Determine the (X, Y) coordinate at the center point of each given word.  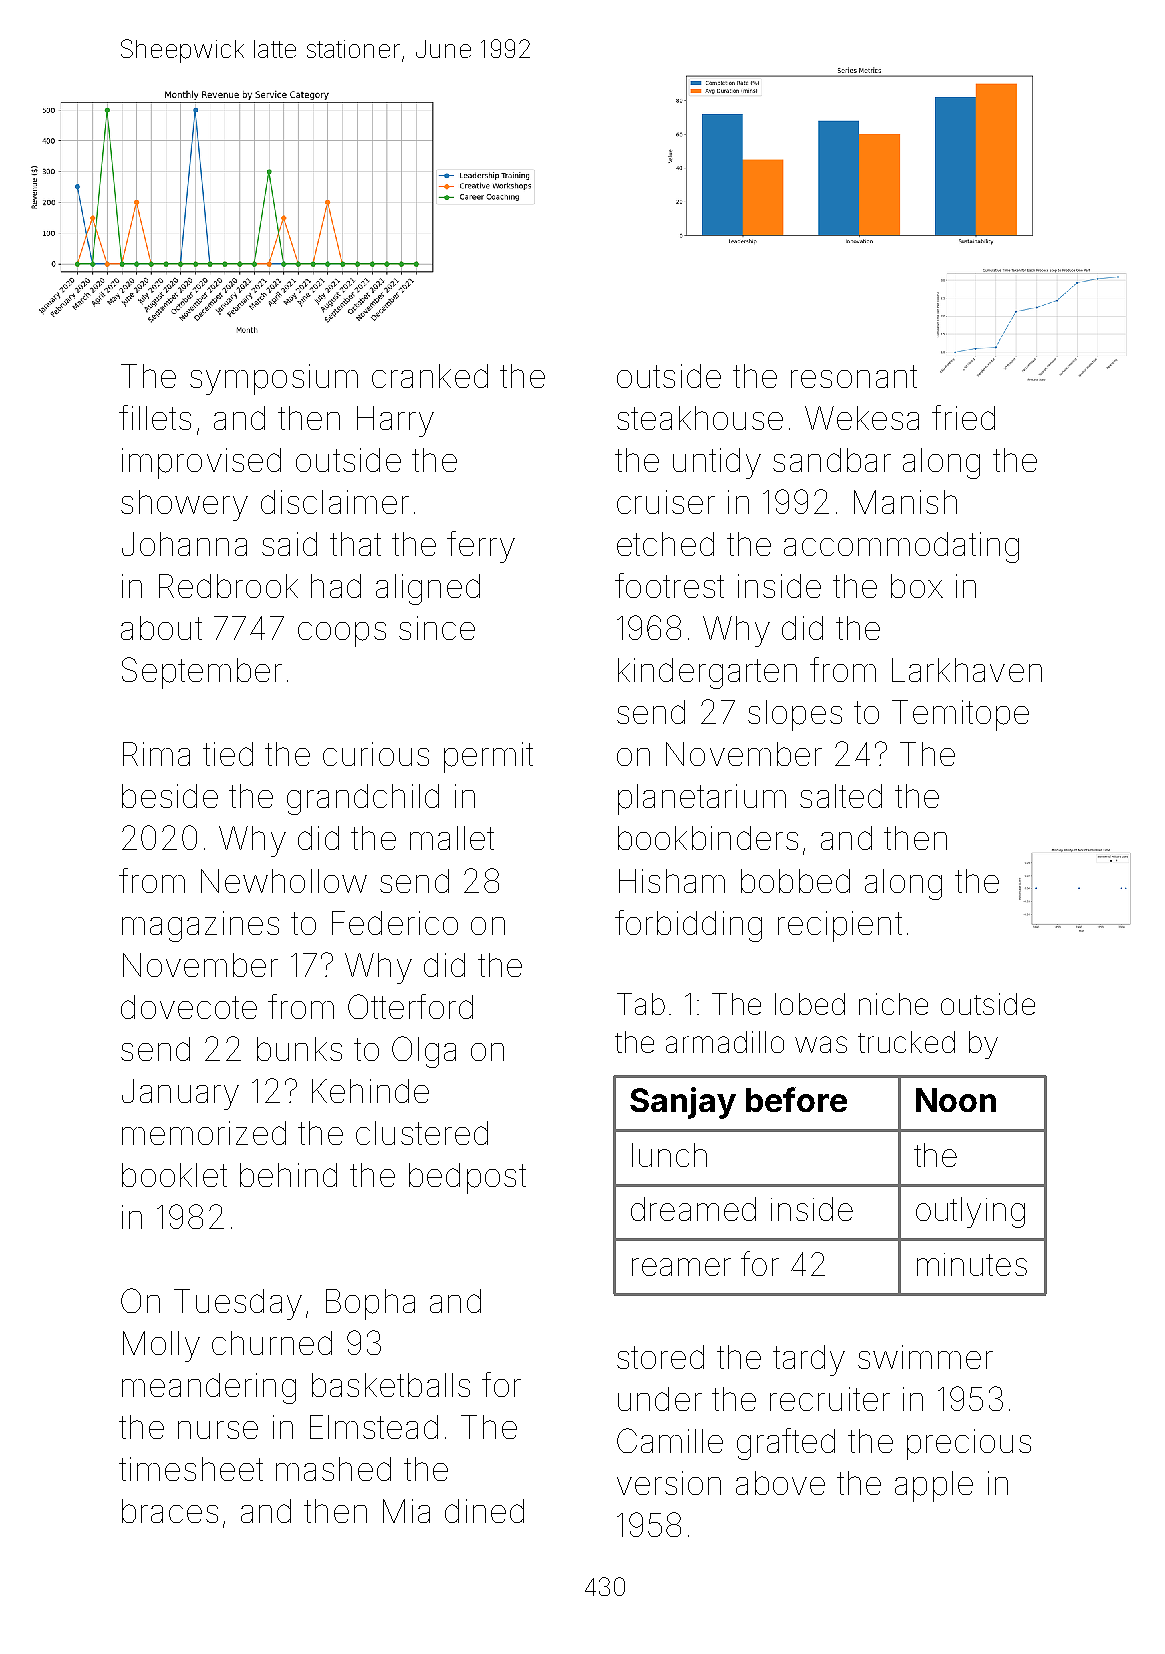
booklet (174, 1175)
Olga (424, 1052)
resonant (854, 376)
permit (488, 757)
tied (228, 754)
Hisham (672, 881)
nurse (218, 1430)
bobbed (795, 881)
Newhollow (284, 881)
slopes (795, 715)
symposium (274, 379)
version (669, 1483)
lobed (810, 1004)
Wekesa (862, 418)
